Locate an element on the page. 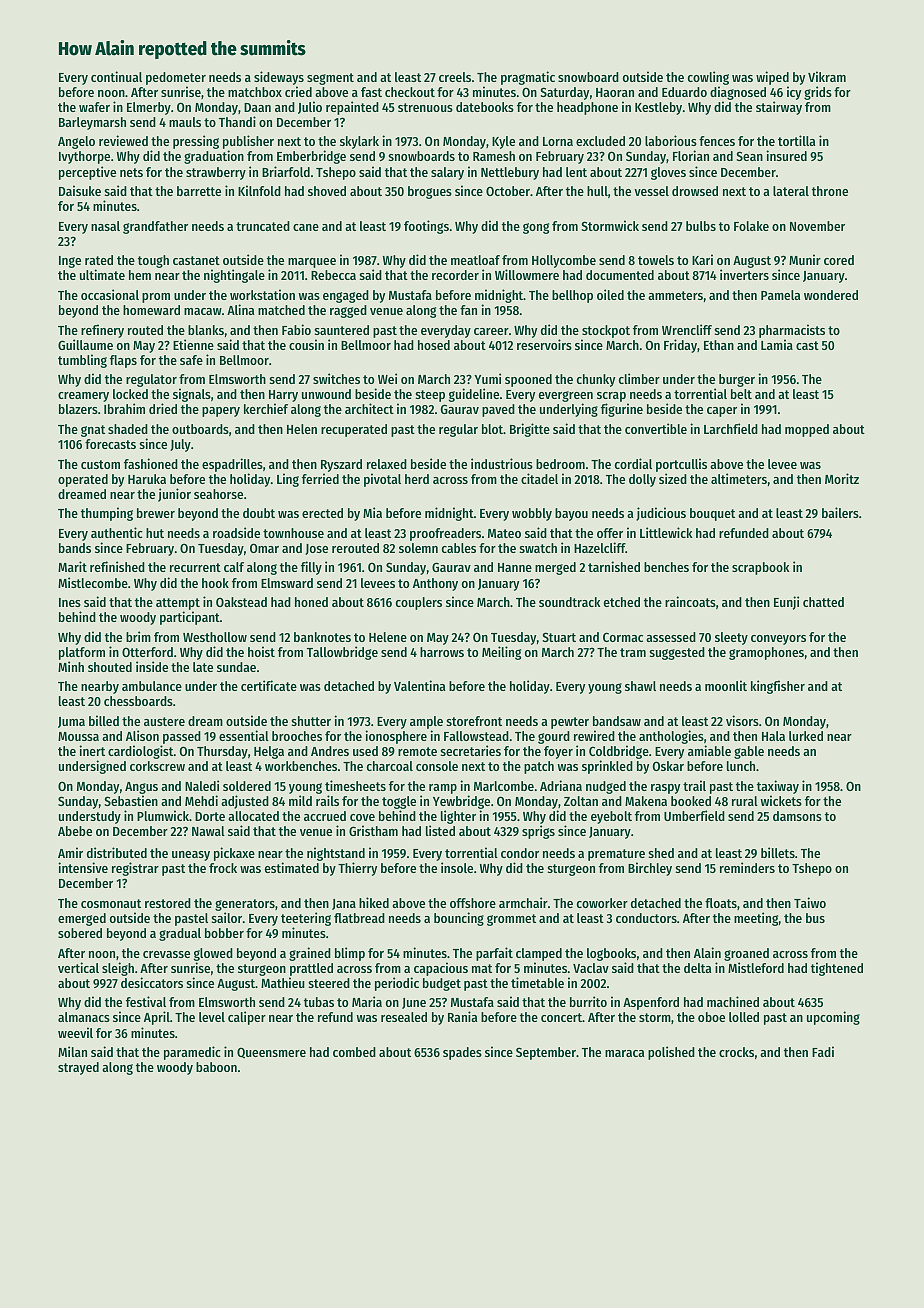 The height and width of the document is (1308, 924). salary is located at coordinates (447, 173).
